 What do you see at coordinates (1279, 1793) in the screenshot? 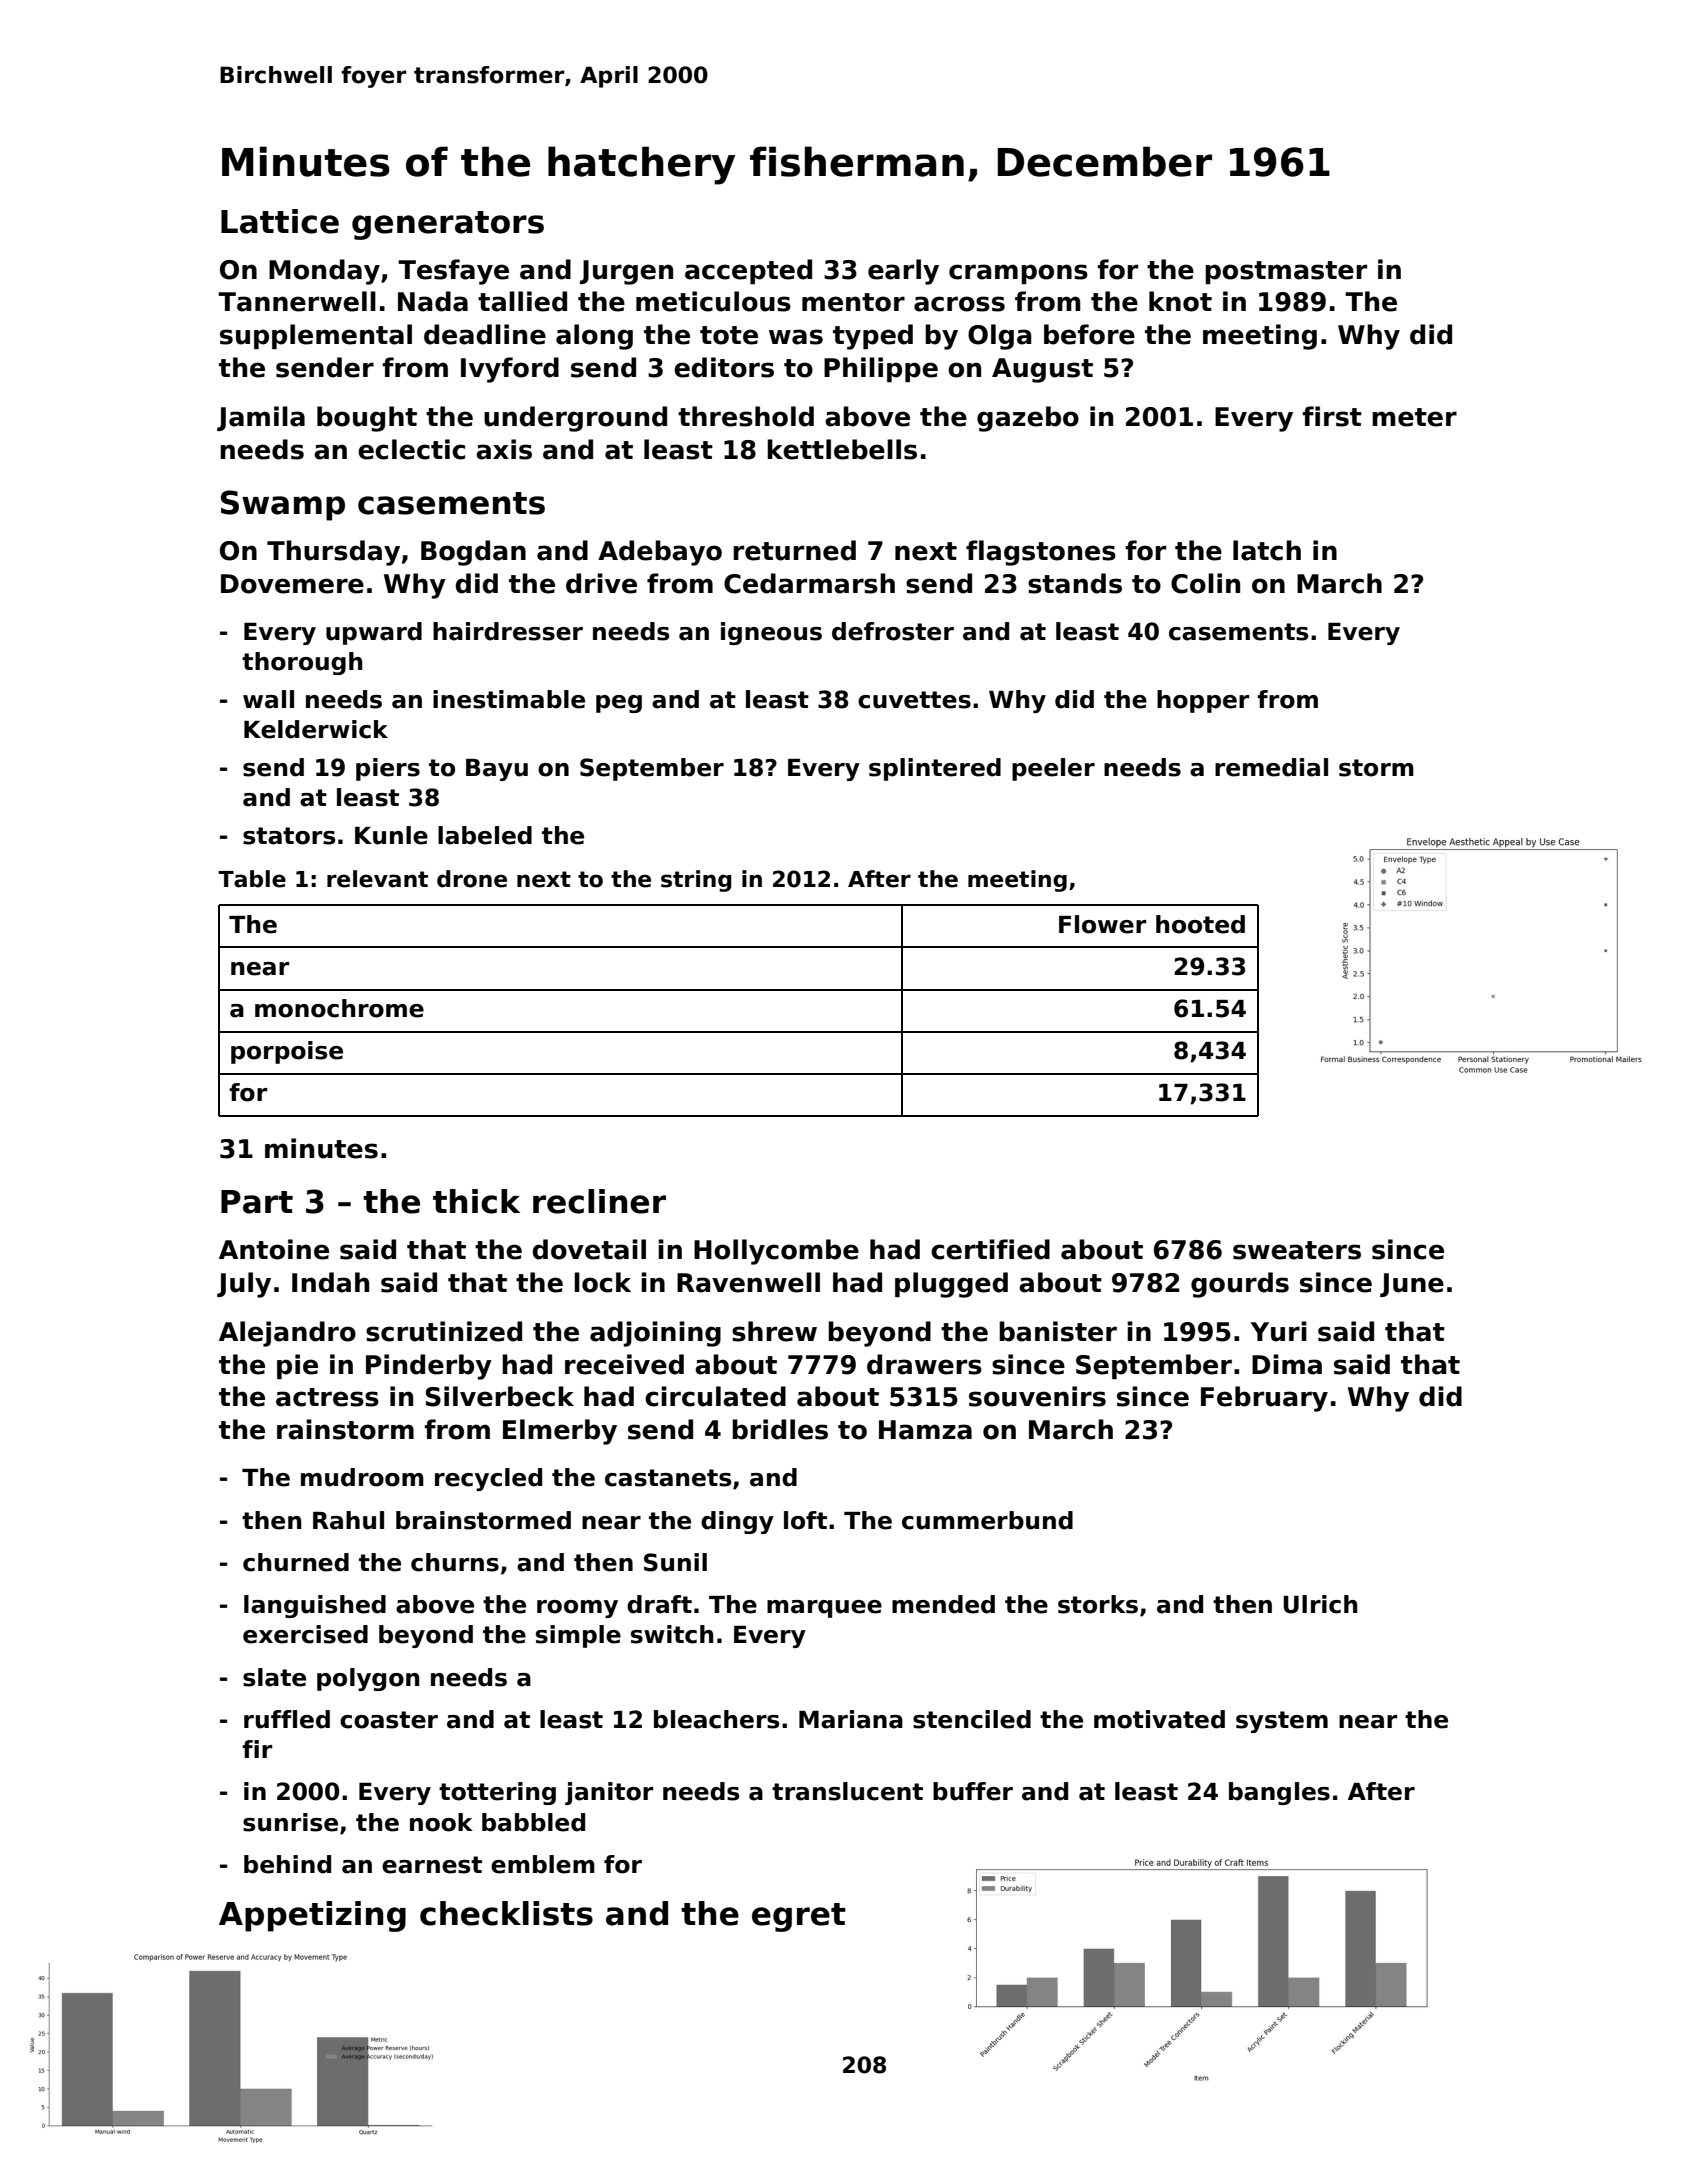
I see `bangles` at bounding box center [1279, 1793].
